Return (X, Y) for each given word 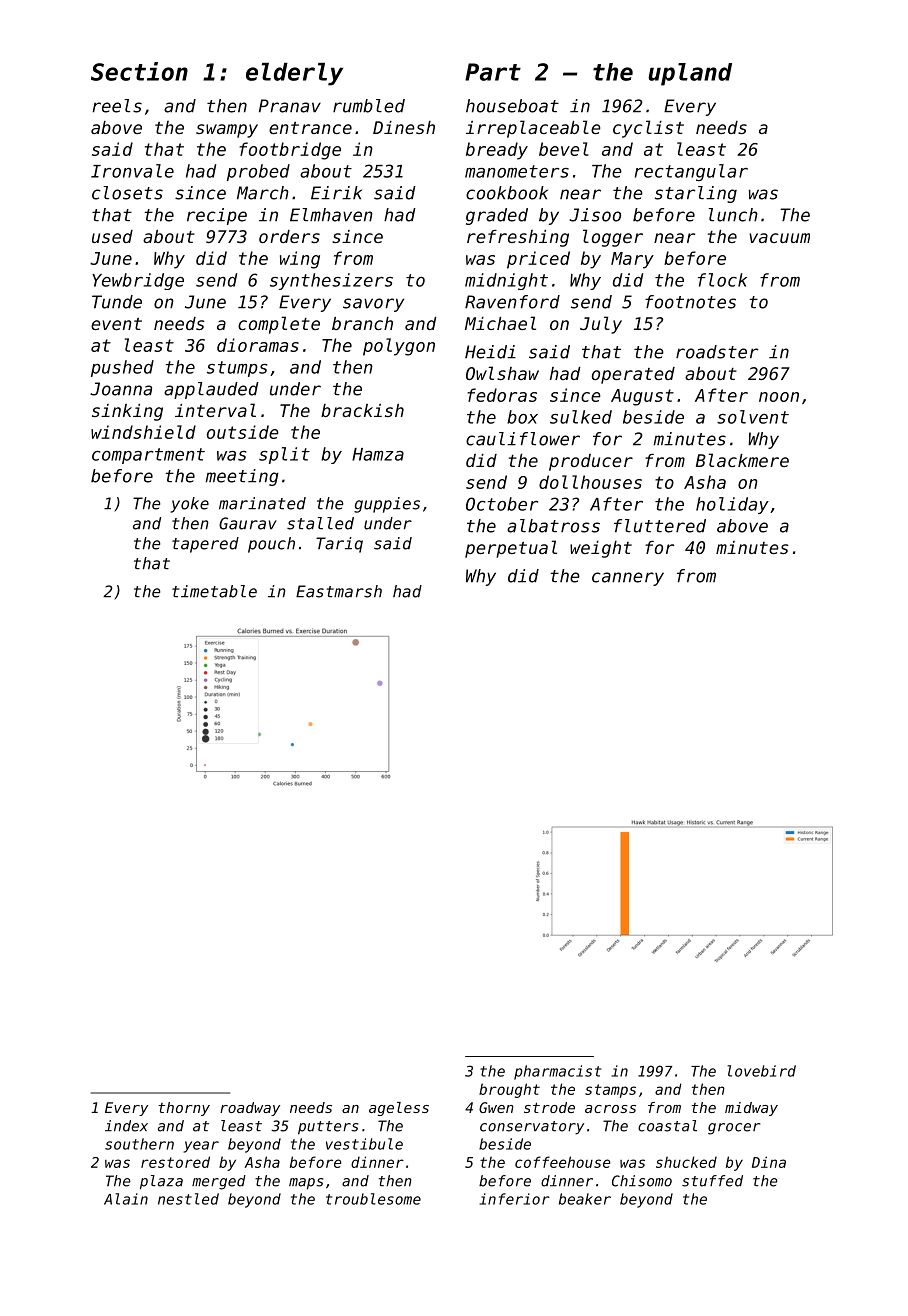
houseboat (512, 106)
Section (139, 71)
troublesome (373, 1199)
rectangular (691, 172)
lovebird (761, 1071)
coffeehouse (563, 1162)
